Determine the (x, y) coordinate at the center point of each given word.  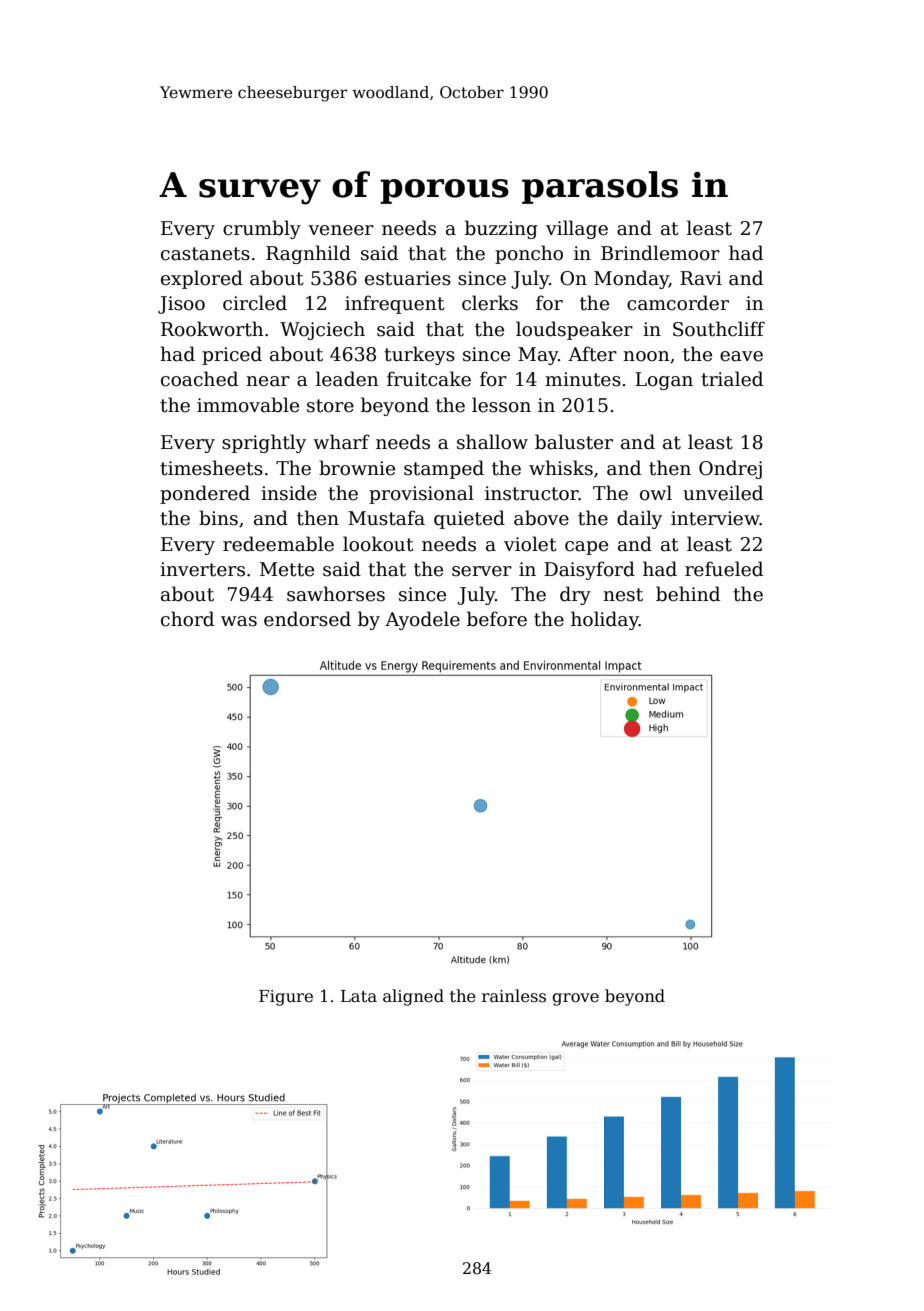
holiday (605, 620)
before (497, 619)
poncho (529, 254)
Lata (359, 996)
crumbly (262, 229)
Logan (664, 381)
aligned (413, 997)
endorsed (307, 619)
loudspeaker (574, 330)
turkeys (419, 355)
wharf (341, 442)
